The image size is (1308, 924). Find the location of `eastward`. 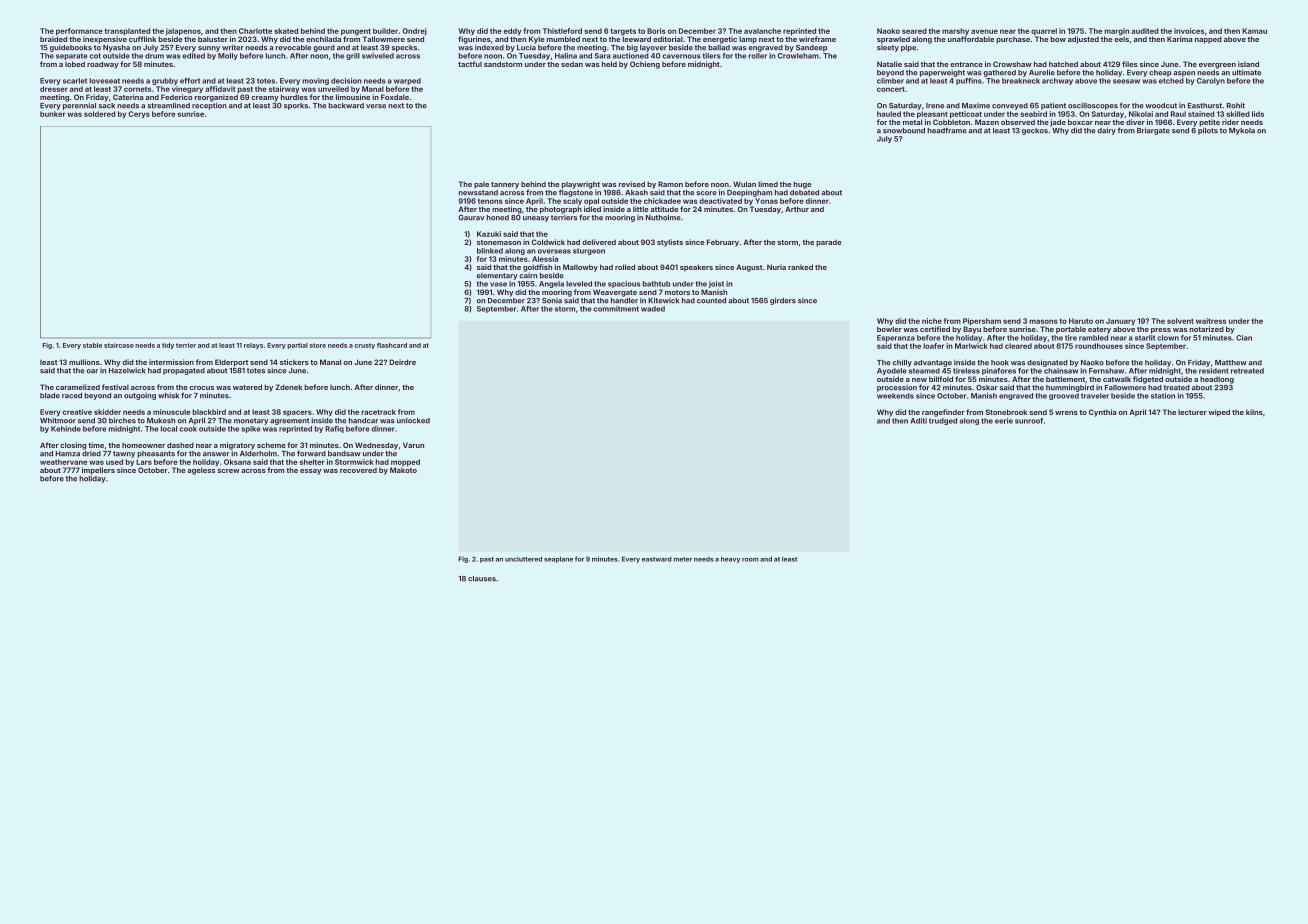

eastward is located at coordinates (657, 559).
